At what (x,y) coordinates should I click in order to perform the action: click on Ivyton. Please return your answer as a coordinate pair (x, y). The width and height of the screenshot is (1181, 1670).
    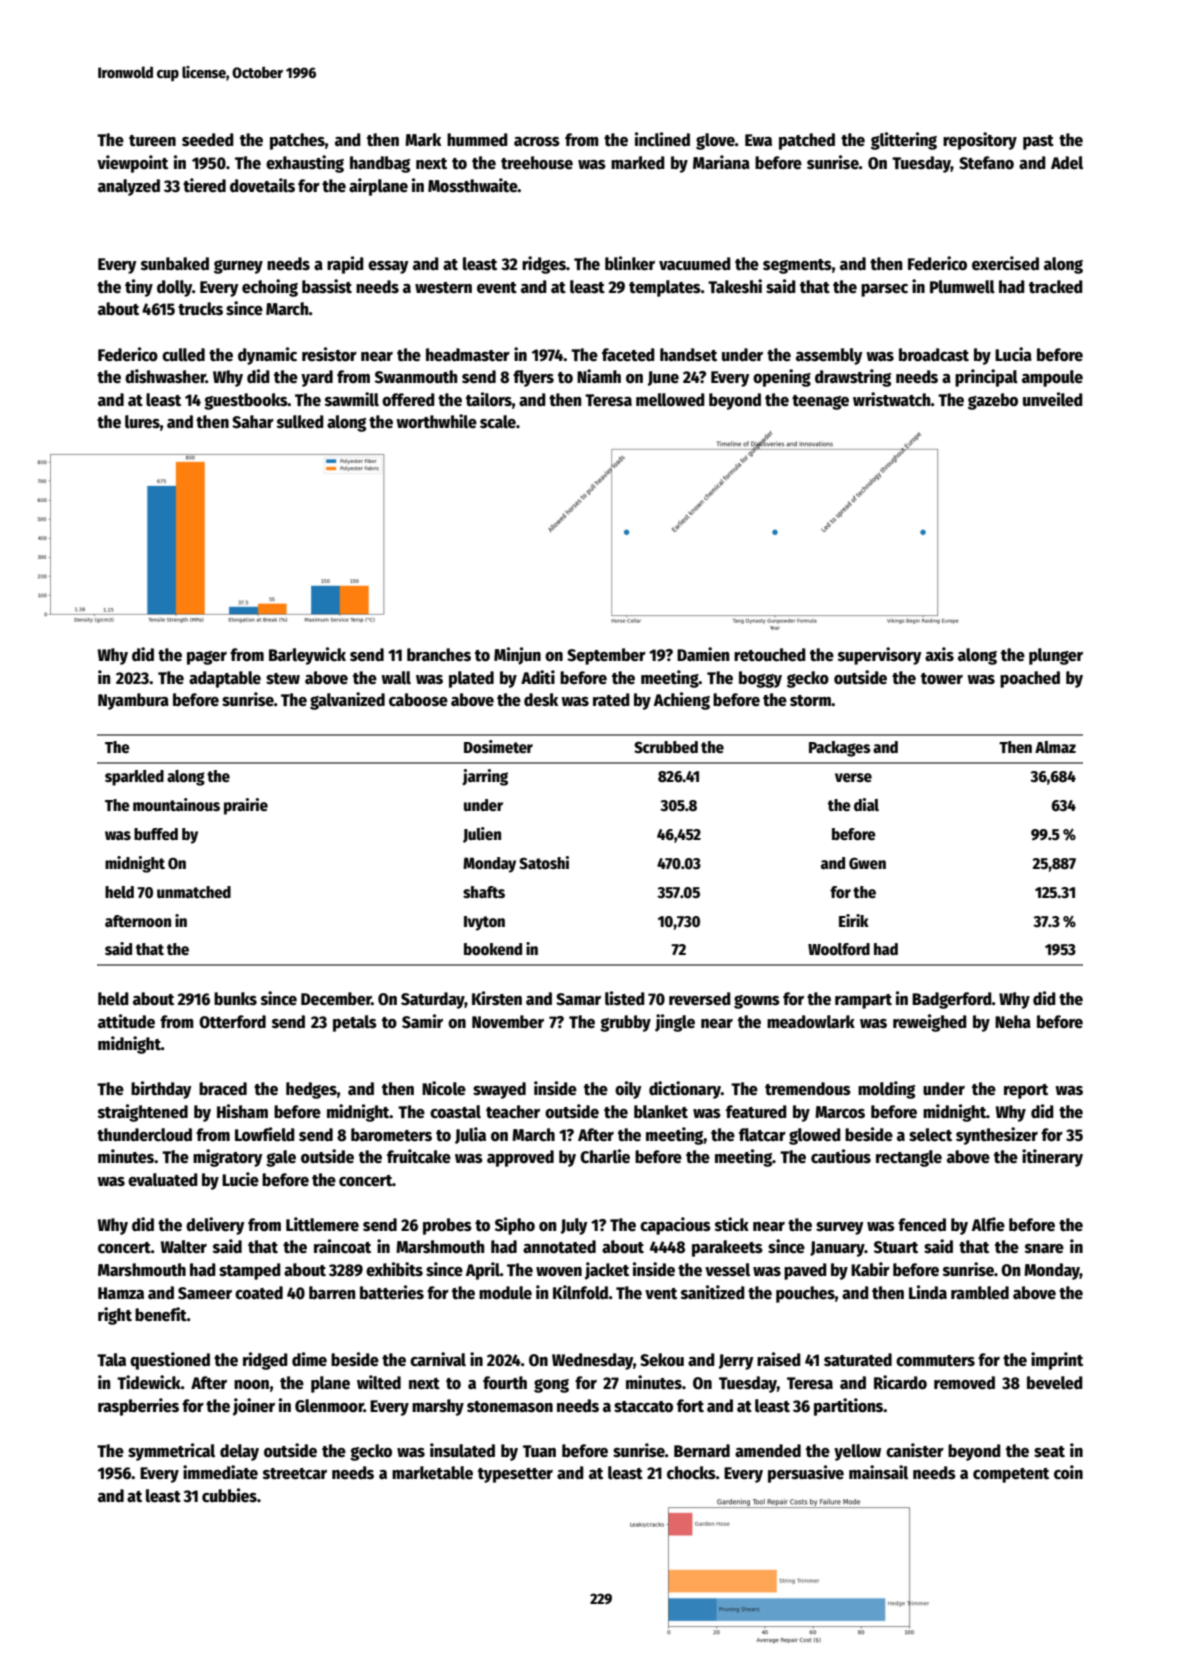
    Looking at the image, I should click on (484, 923).
